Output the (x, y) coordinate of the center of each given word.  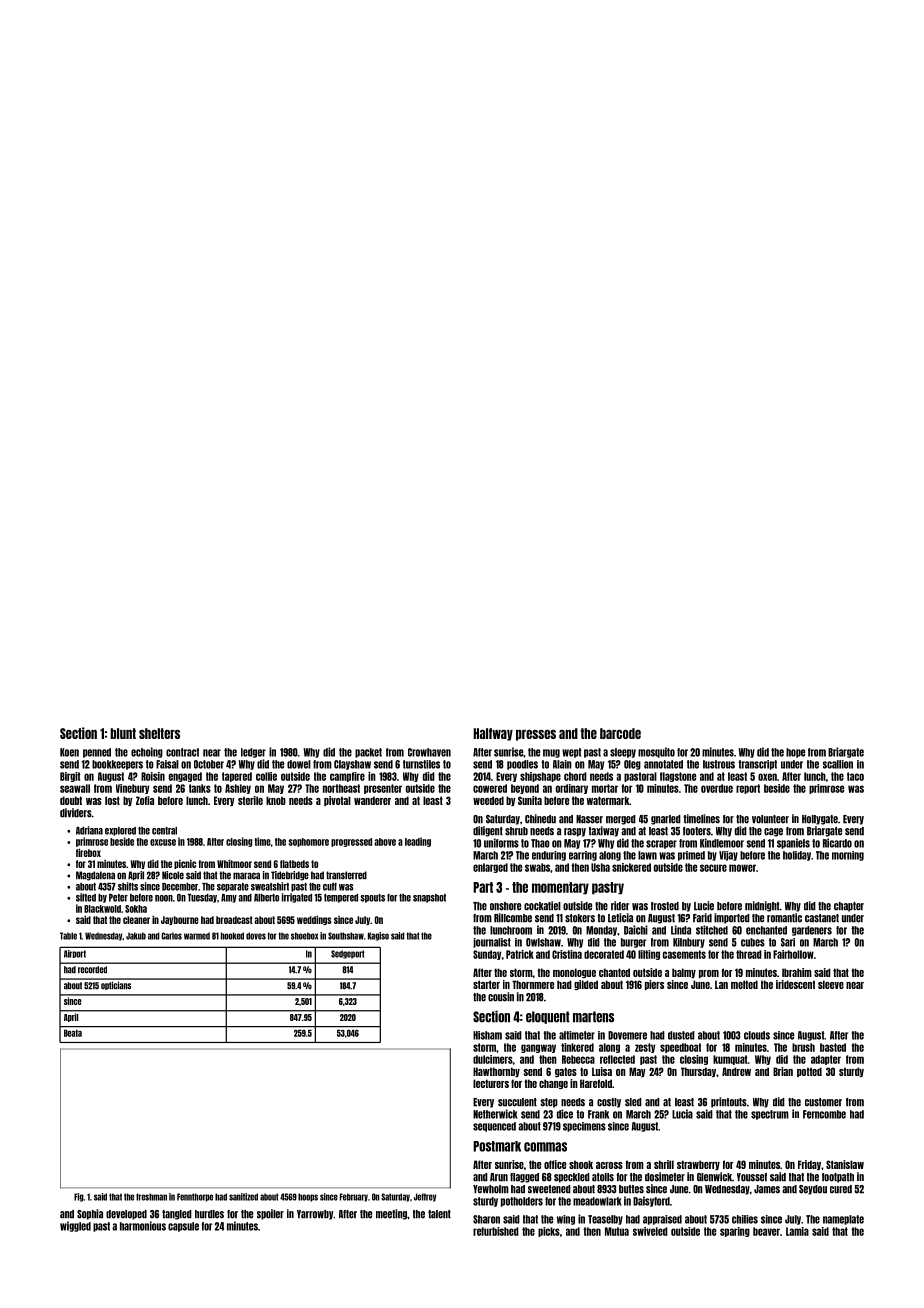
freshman (151, 1197)
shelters (159, 733)
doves (256, 936)
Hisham (487, 1035)
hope (795, 753)
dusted (681, 1035)
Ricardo (837, 843)
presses (536, 735)
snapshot (429, 898)
